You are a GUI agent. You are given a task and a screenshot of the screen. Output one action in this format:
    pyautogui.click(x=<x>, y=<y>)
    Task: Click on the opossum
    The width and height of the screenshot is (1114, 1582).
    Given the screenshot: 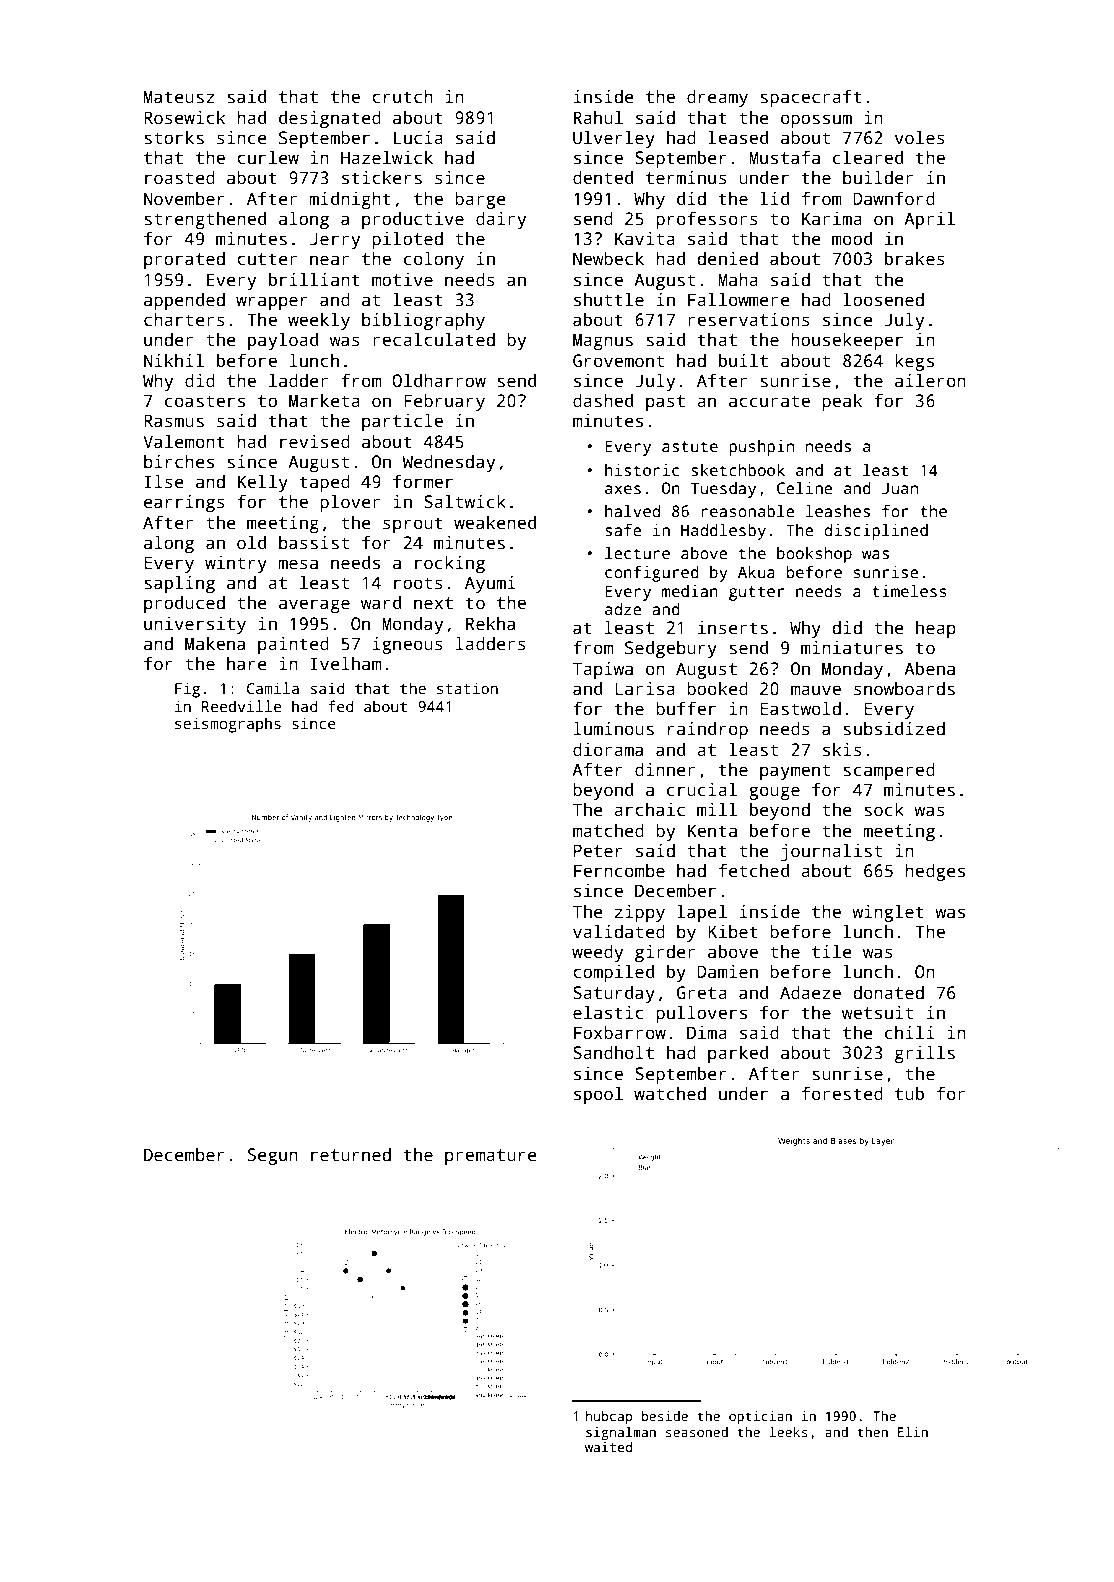 What is the action you would take?
    pyautogui.click(x=816, y=121)
